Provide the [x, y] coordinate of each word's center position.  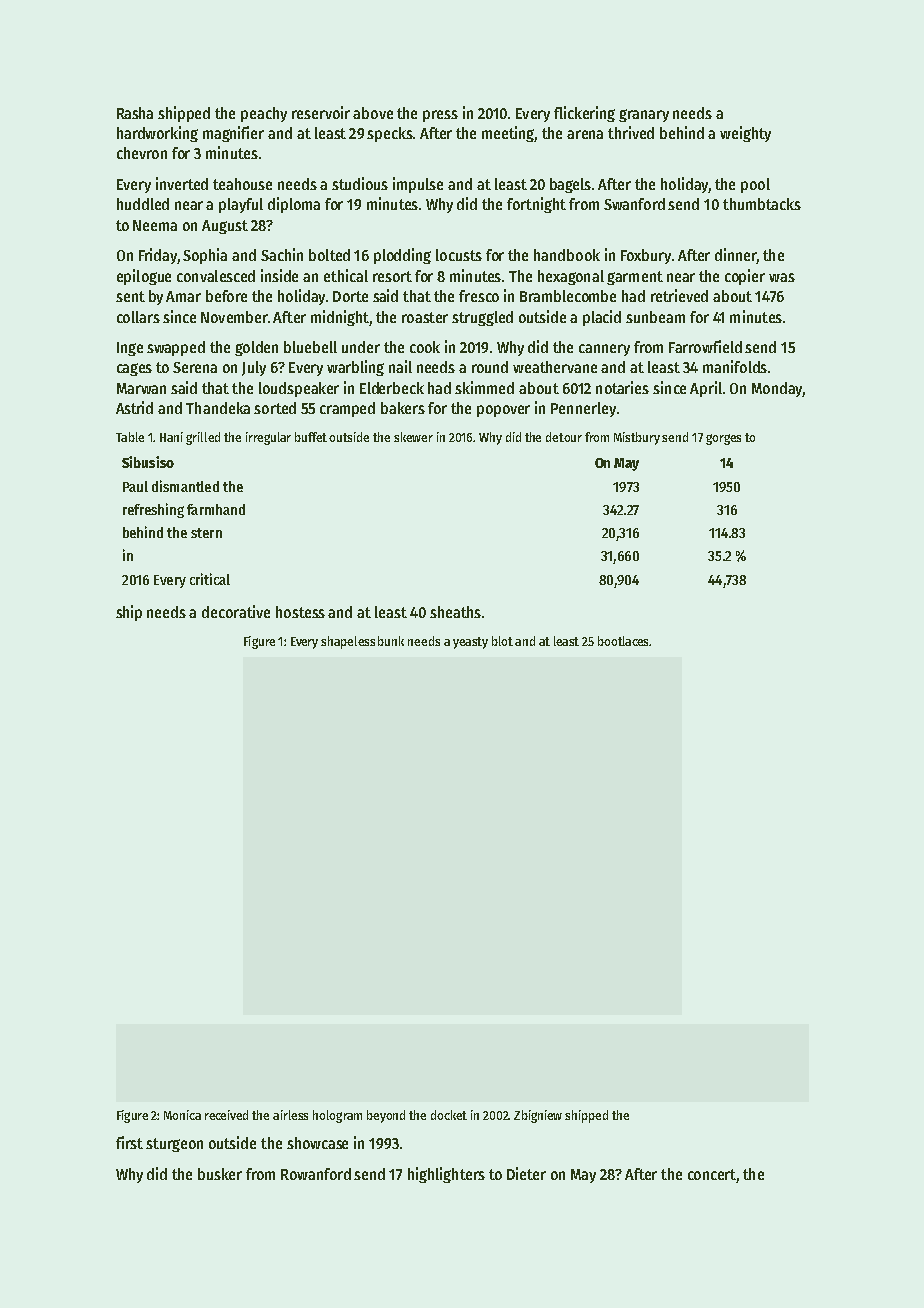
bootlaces [624, 641]
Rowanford [316, 1174]
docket [449, 1115]
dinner [736, 256]
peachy [264, 114]
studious [360, 183]
